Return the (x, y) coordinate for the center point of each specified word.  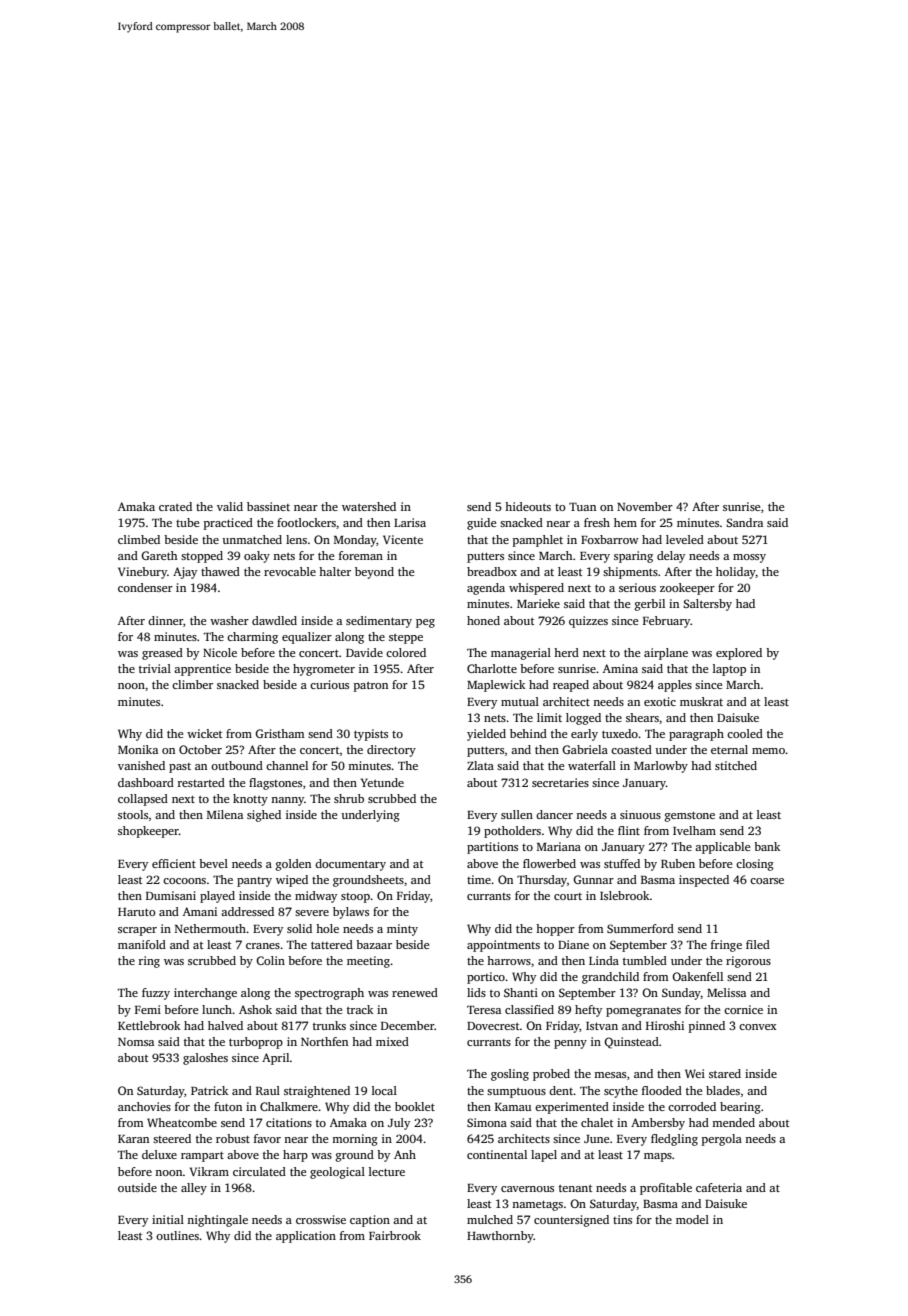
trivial (155, 668)
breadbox (492, 571)
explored (739, 654)
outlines (177, 1235)
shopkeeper (148, 832)
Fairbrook (395, 1235)
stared (725, 1073)
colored (406, 652)
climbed (139, 539)
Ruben (678, 863)
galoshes (205, 1059)
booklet (415, 1106)
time (479, 879)
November (645, 506)
